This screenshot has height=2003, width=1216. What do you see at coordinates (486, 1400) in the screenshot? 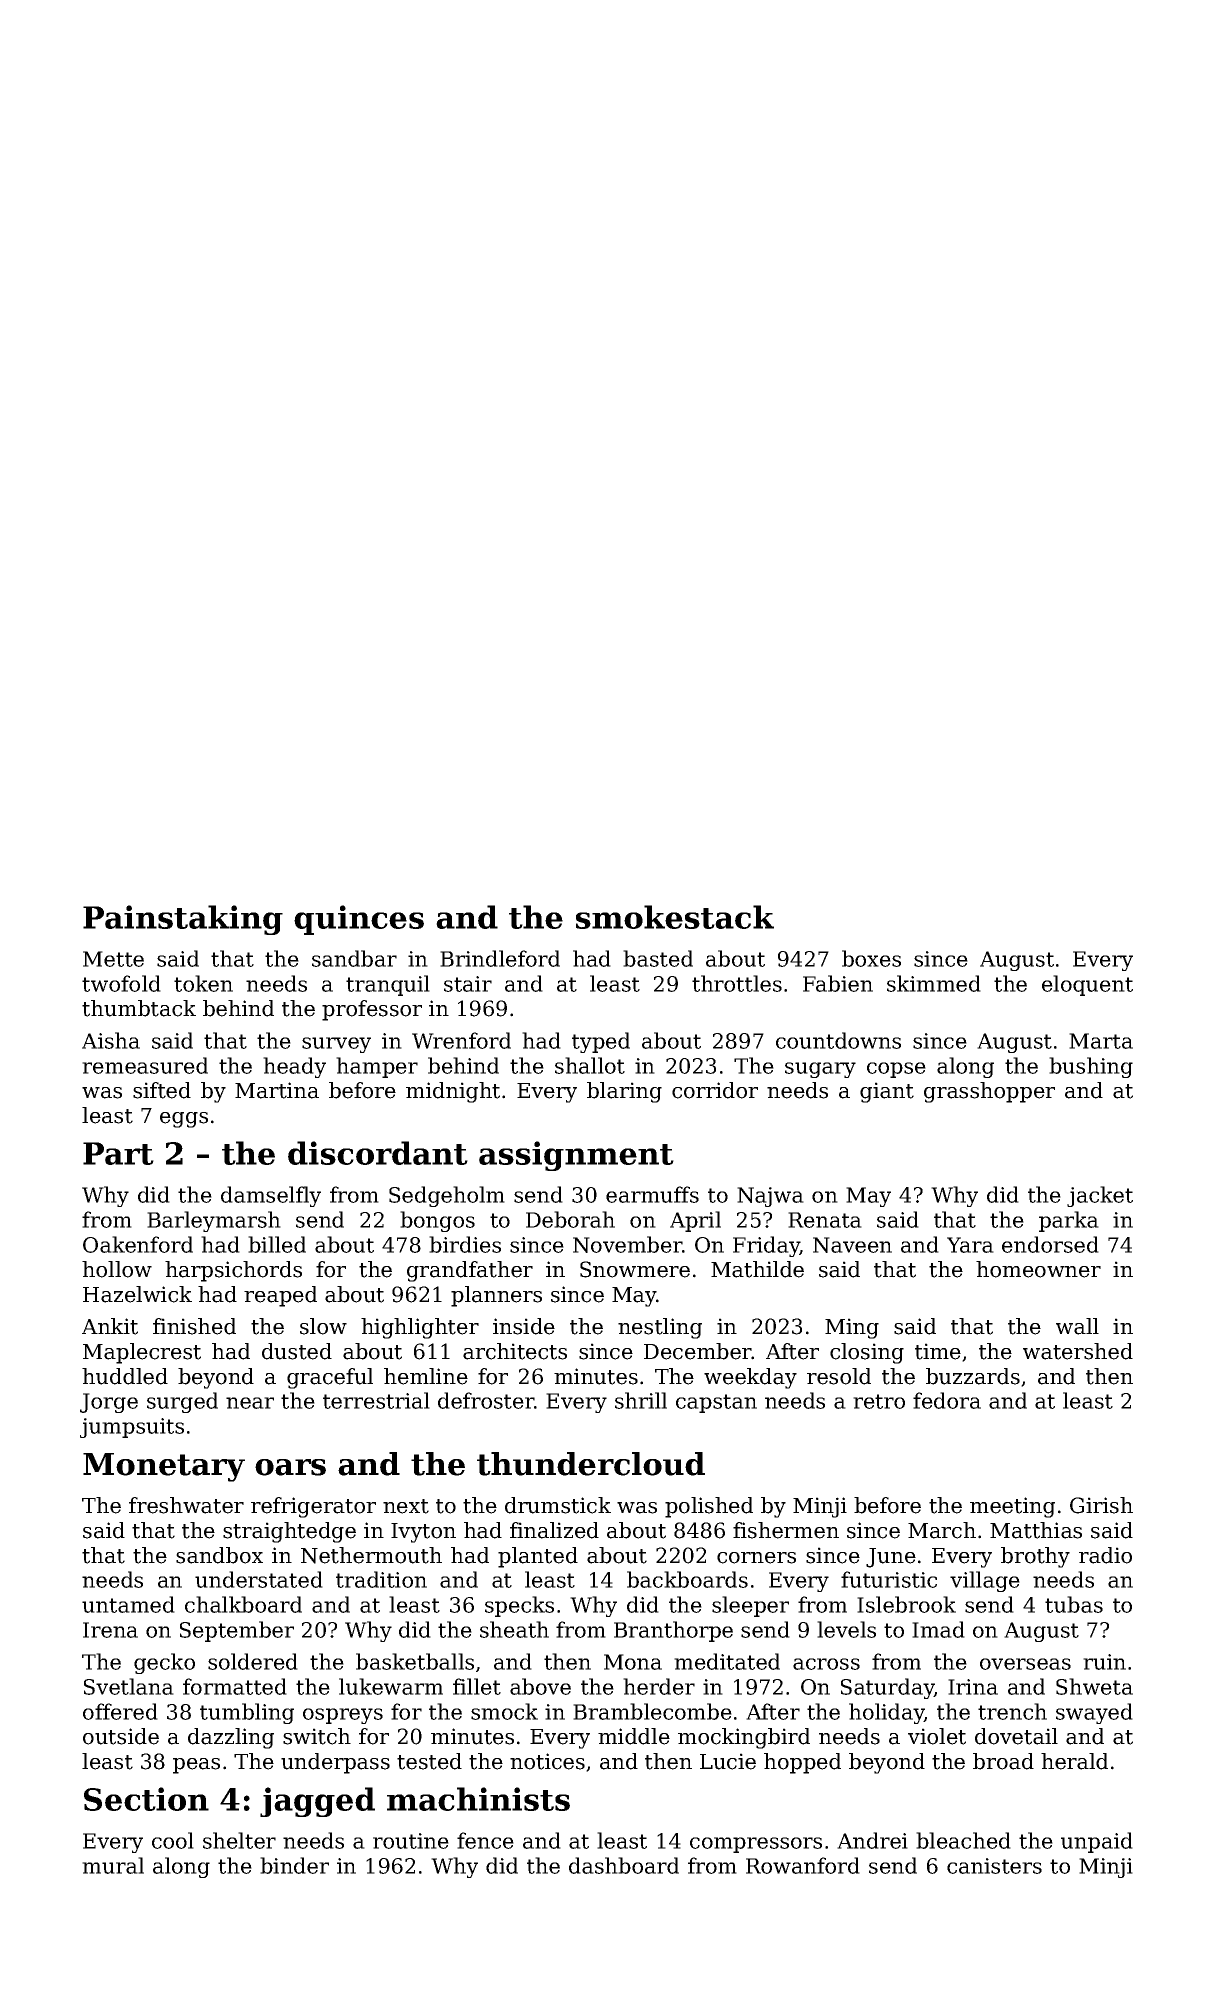
I see `defroster` at bounding box center [486, 1400].
